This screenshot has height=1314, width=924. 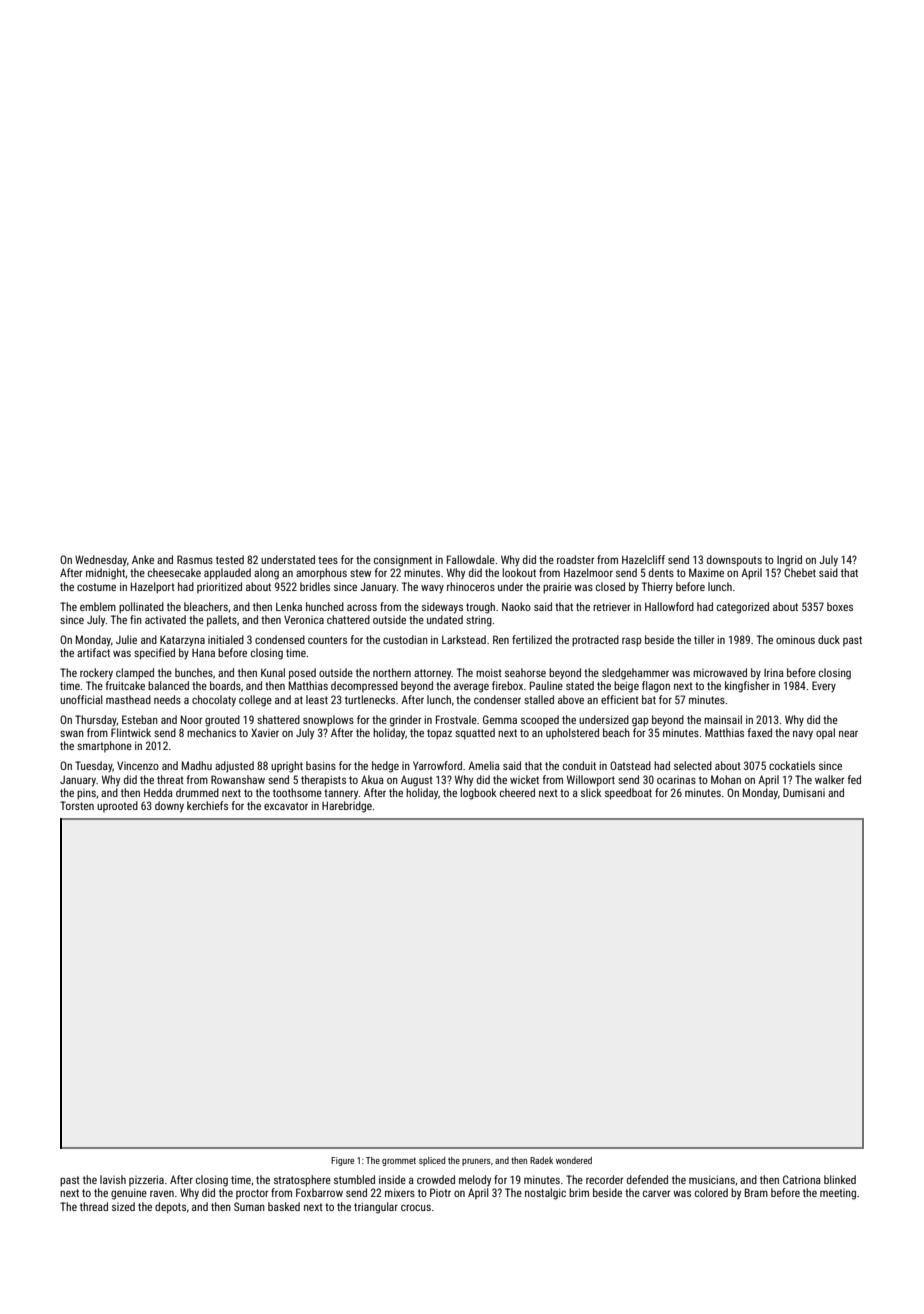 What do you see at coordinates (478, 794) in the screenshot?
I see `logbook` at bounding box center [478, 794].
